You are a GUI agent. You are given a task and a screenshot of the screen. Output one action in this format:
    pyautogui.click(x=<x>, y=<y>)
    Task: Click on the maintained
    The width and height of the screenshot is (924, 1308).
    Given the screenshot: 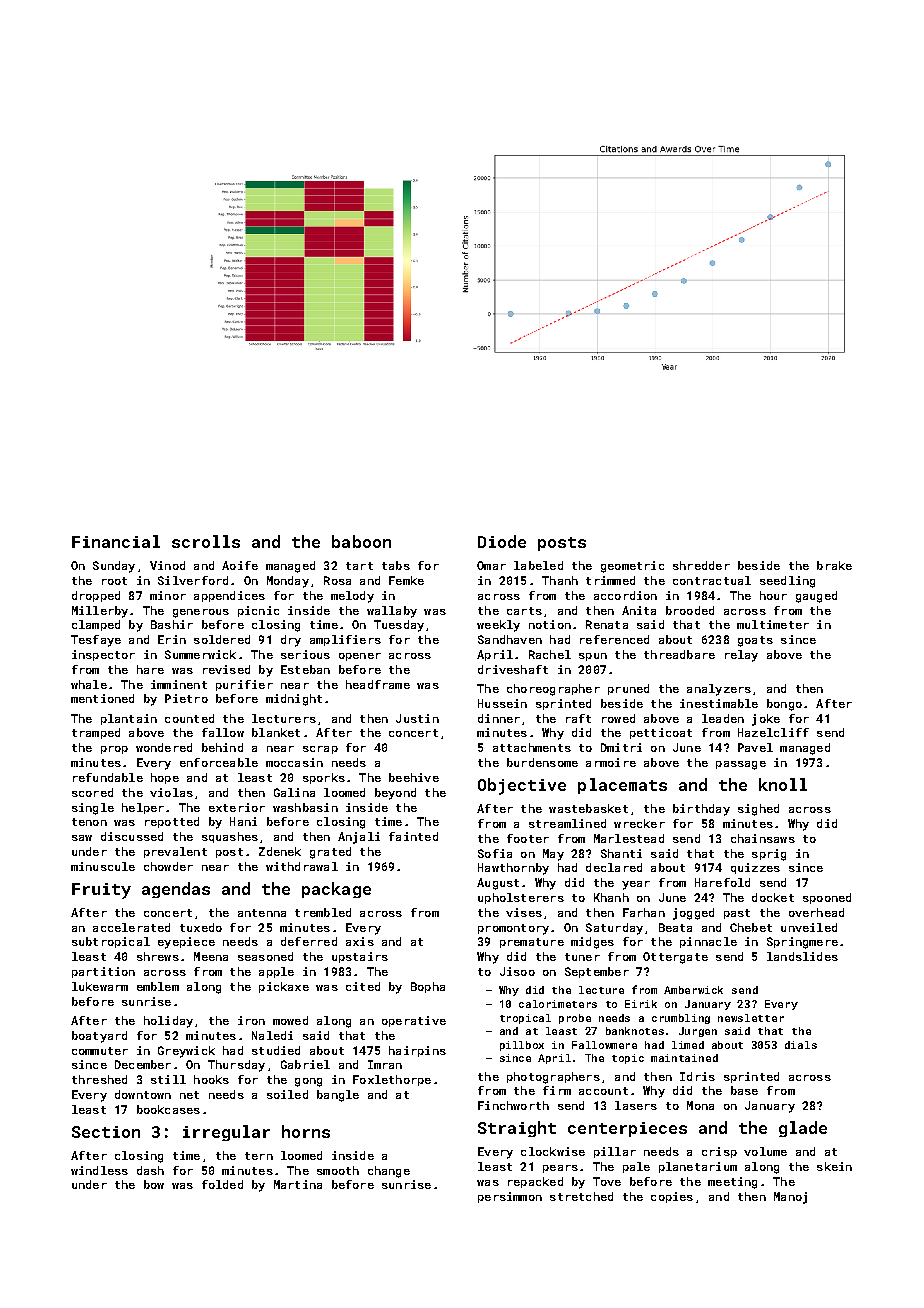 What is the action you would take?
    pyautogui.click(x=684, y=1058)
